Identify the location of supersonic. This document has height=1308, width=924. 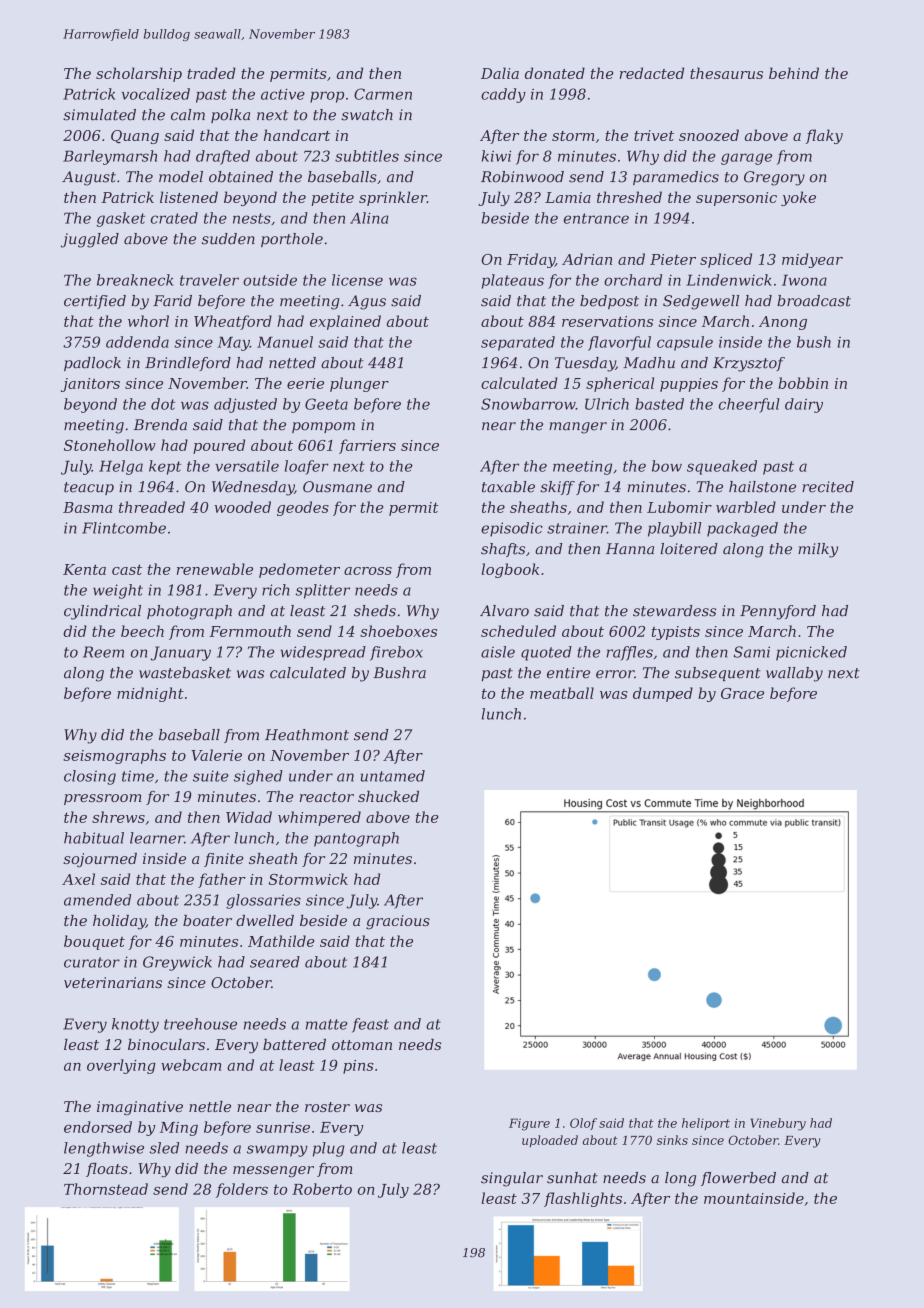
(736, 199).
